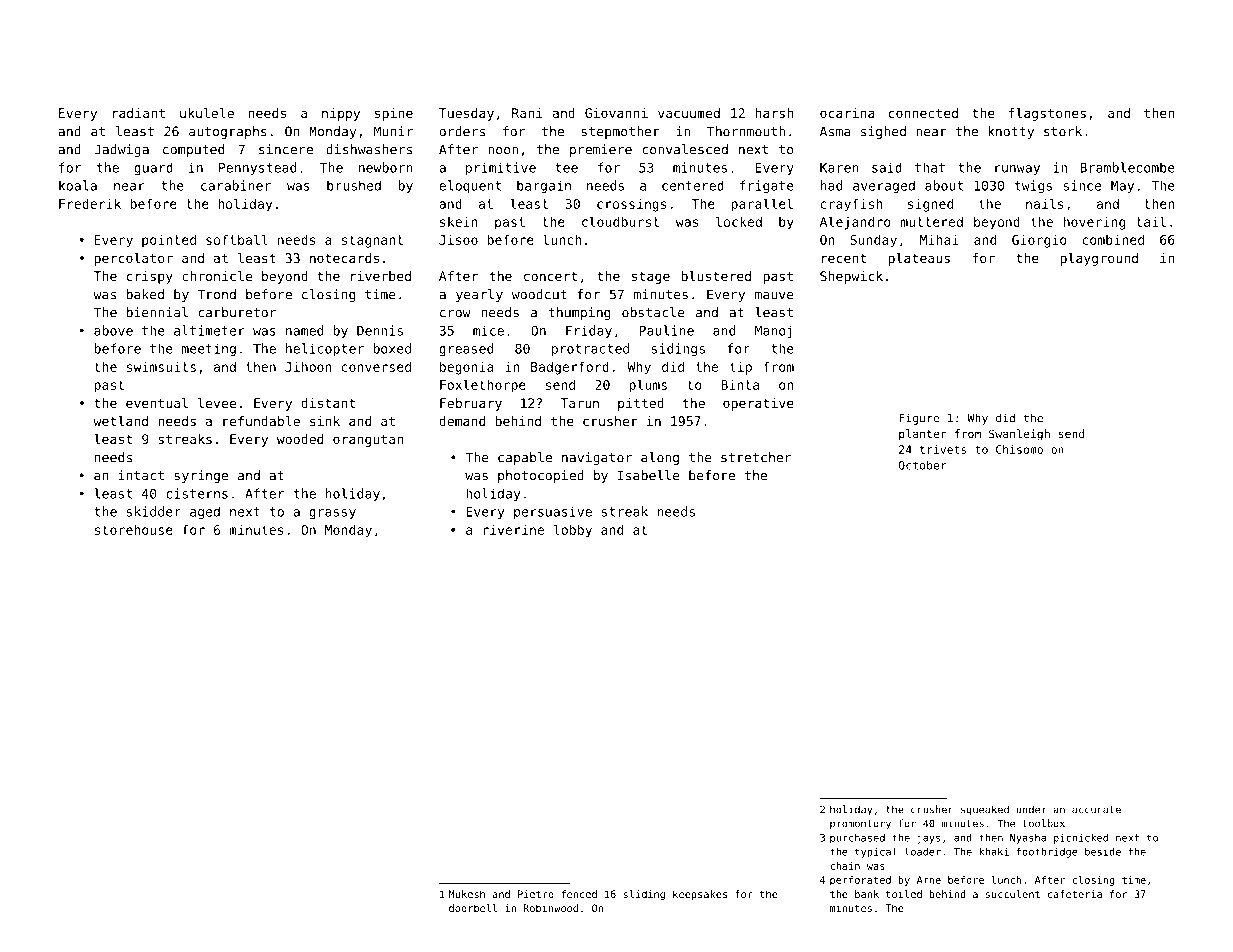  What do you see at coordinates (550, 908) in the screenshot?
I see `Robinwood` at bounding box center [550, 908].
